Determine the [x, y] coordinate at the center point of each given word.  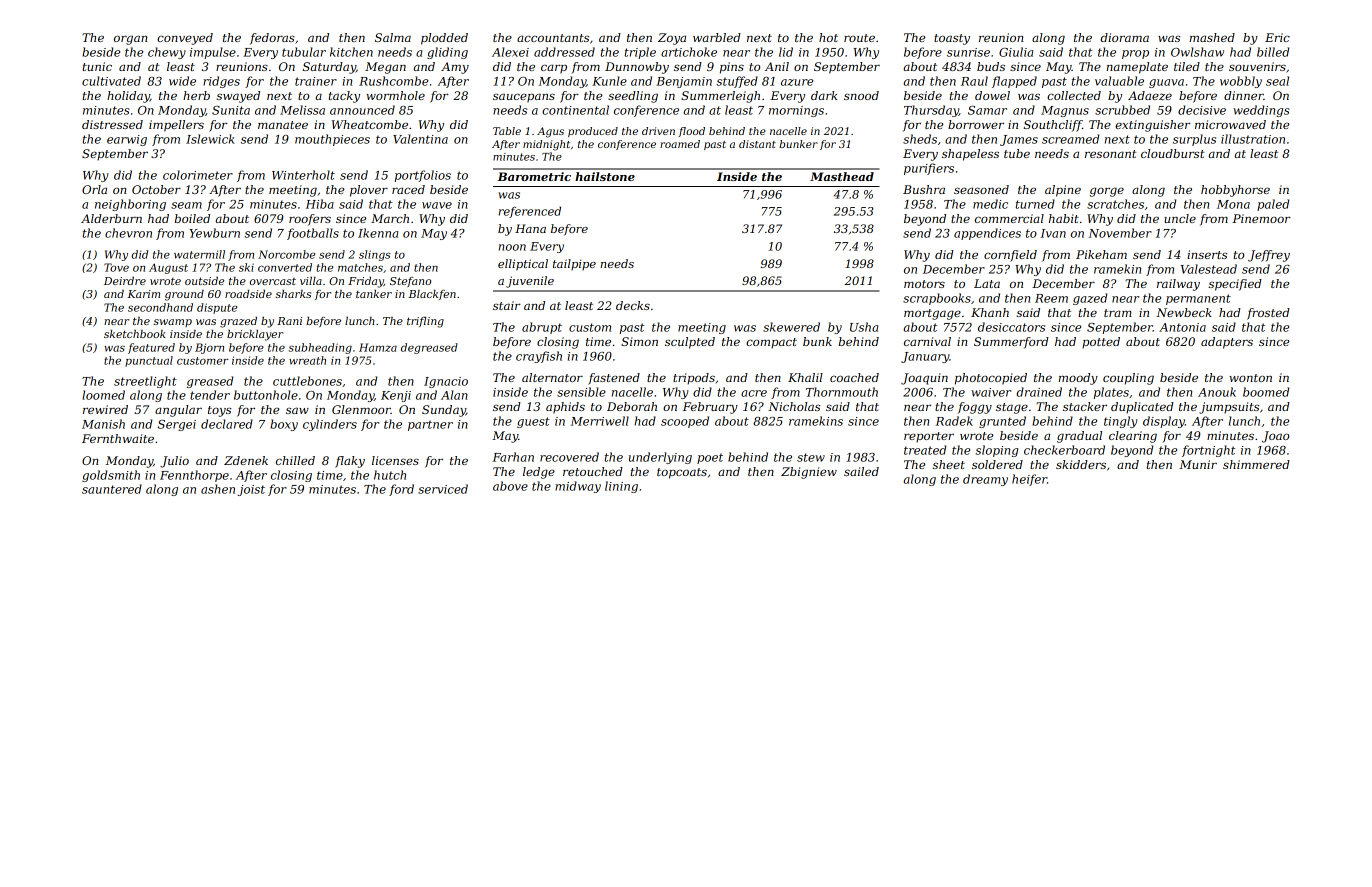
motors [924, 284]
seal [1277, 81]
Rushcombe [393, 81]
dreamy [985, 480]
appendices [987, 234]
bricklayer [255, 335]
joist [251, 490]
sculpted [690, 343]
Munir [1198, 464]
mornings [796, 111]
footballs [313, 234]
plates [1111, 393]
